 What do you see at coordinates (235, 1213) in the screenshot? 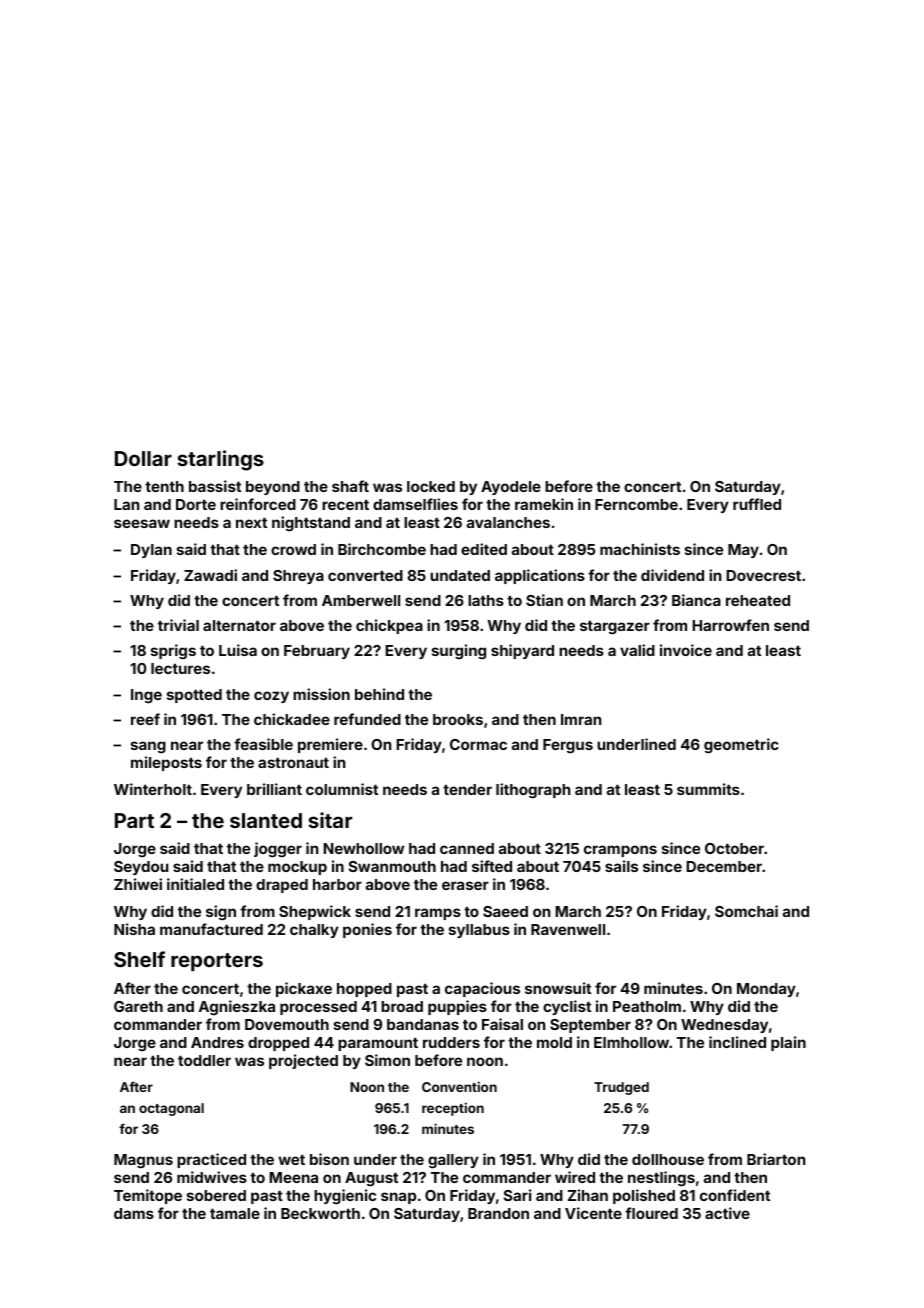
I see `tamale` at bounding box center [235, 1213].
